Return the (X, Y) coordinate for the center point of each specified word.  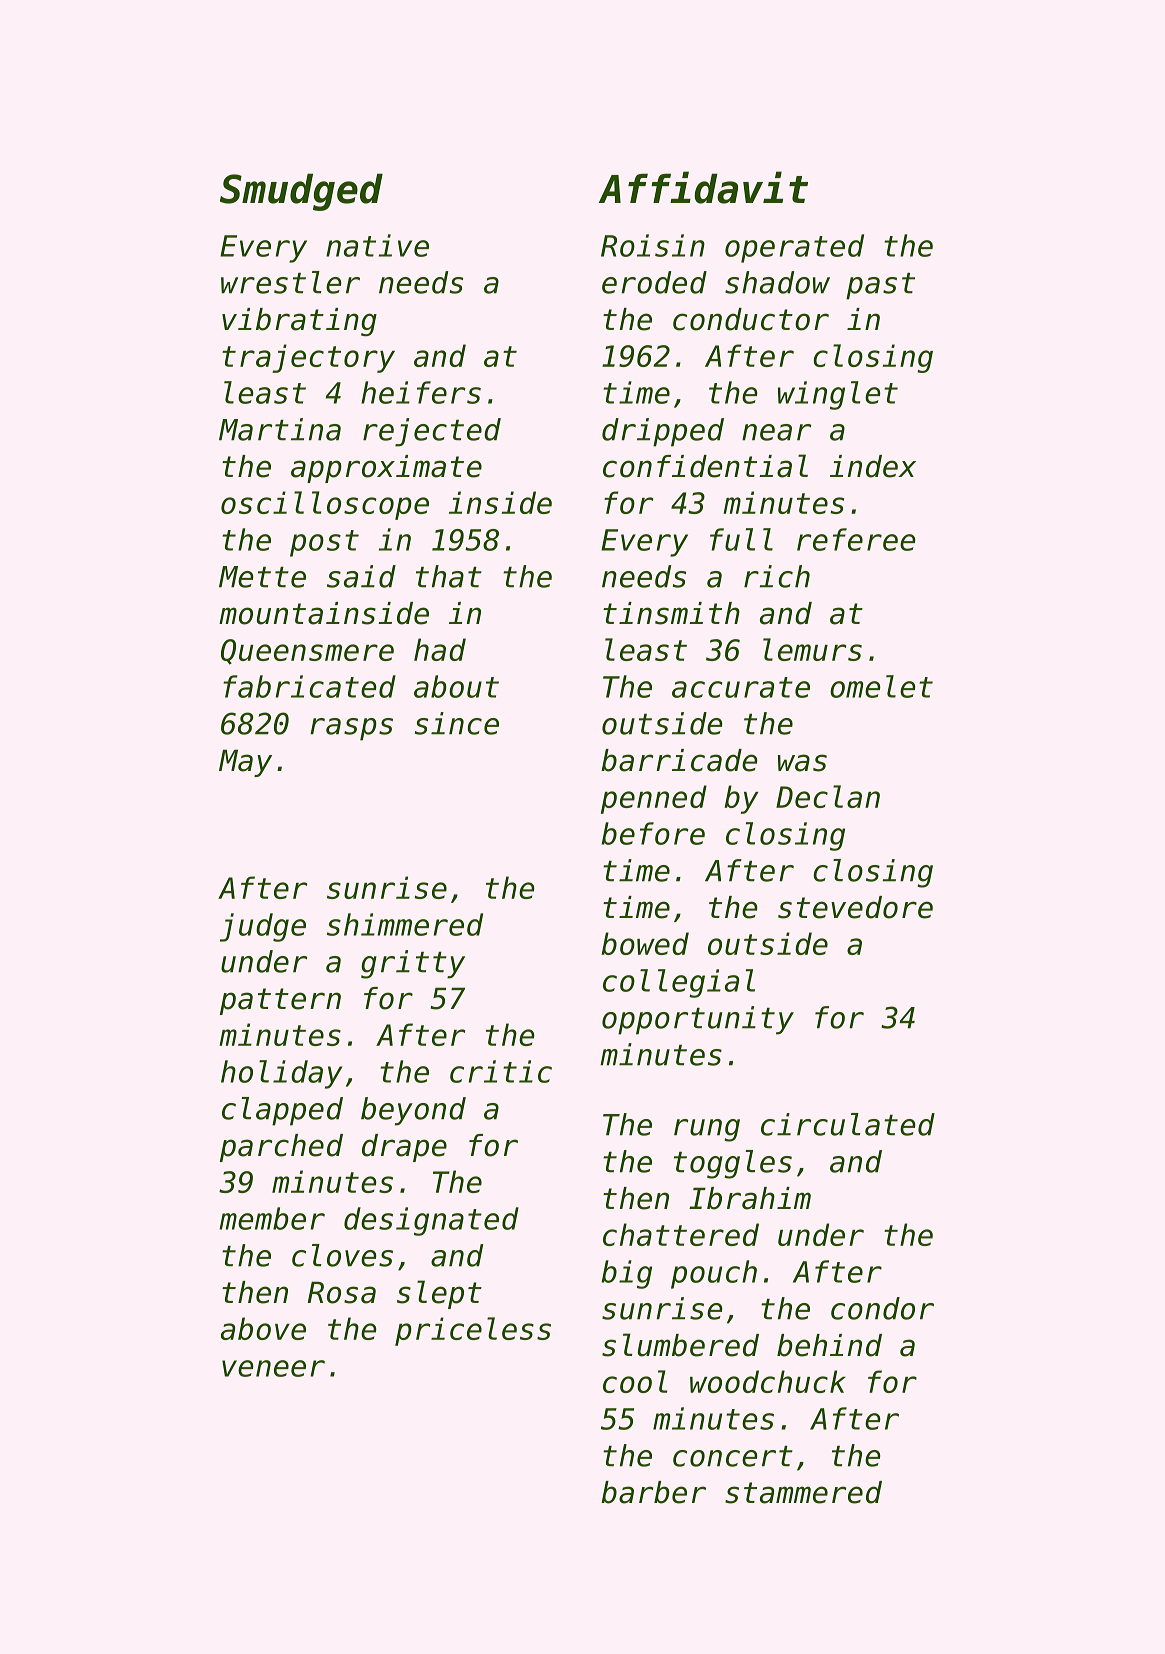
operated (794, 248)
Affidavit (703, 187)
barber (653, 1492)
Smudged (301, 192)
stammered (803, 1492)
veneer (273, 1368)
